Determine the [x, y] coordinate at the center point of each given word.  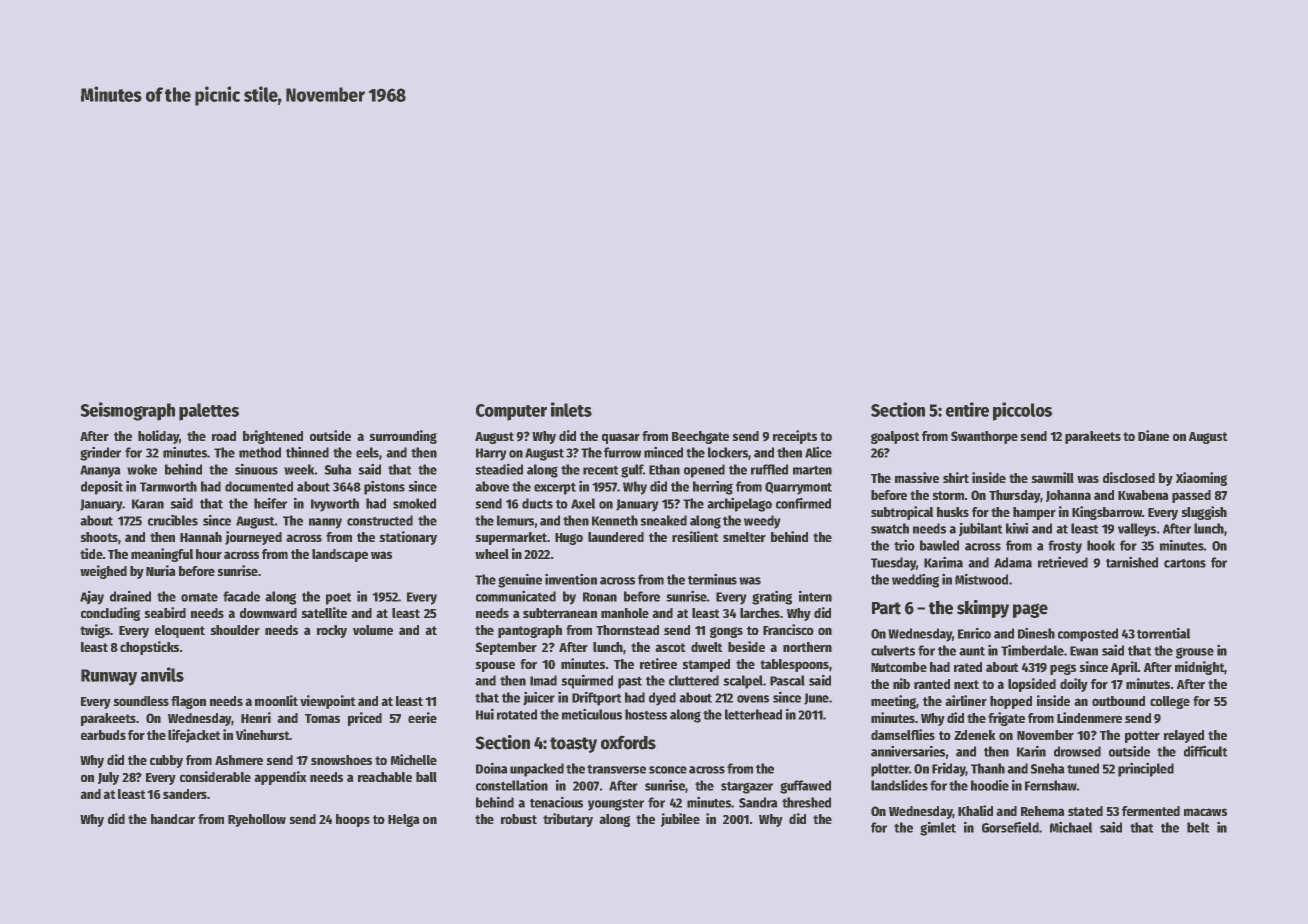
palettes [209, 412]
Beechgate [700, 437]
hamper [1034, 513]
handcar [173, 819]
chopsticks [149, 648]
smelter [744, 537]
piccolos [1022, 411]
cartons [1185, 563]
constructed [380, 520]
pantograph [530, 631]
